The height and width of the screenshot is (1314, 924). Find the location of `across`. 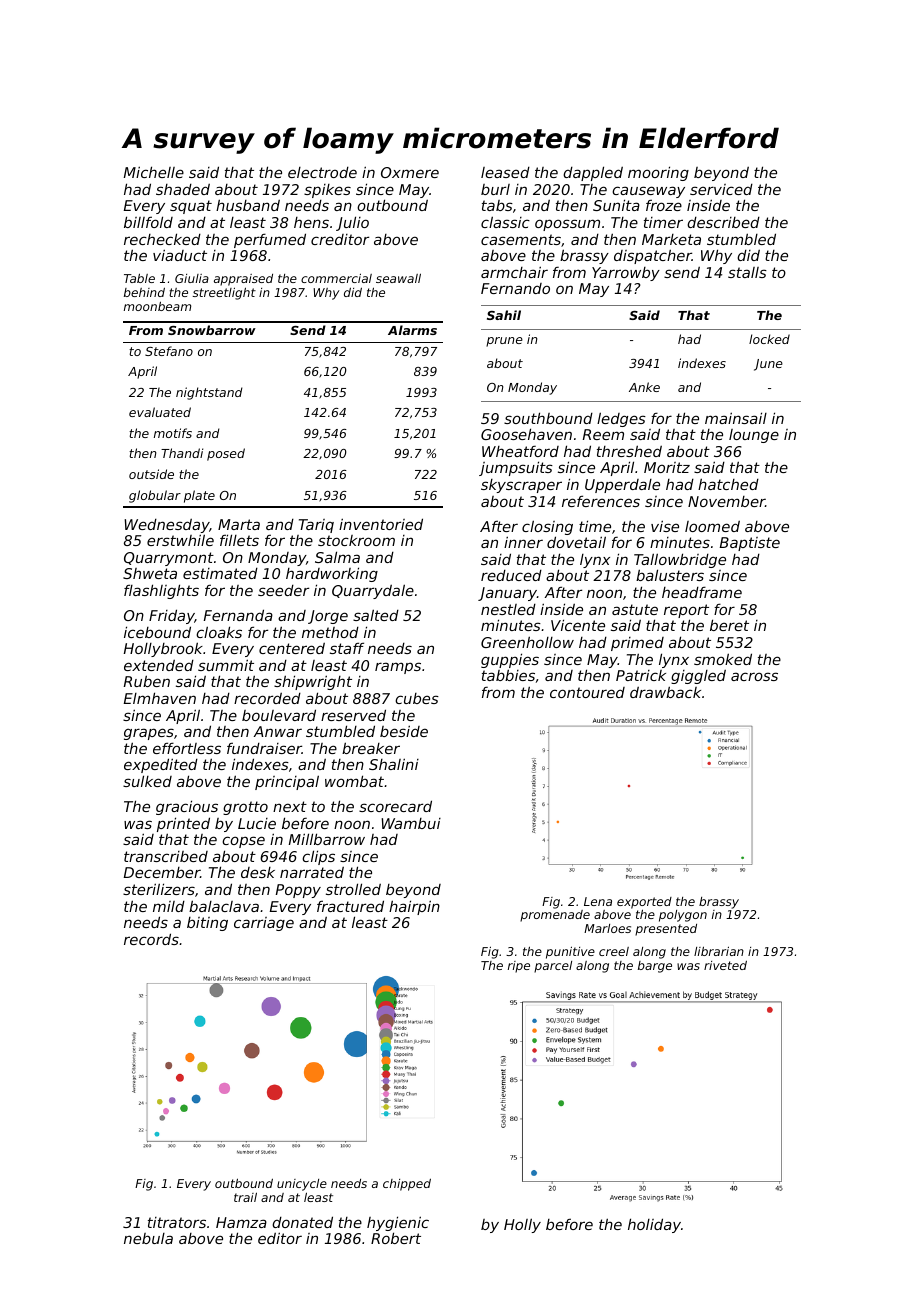

across is located at coordinates (754, 676).
